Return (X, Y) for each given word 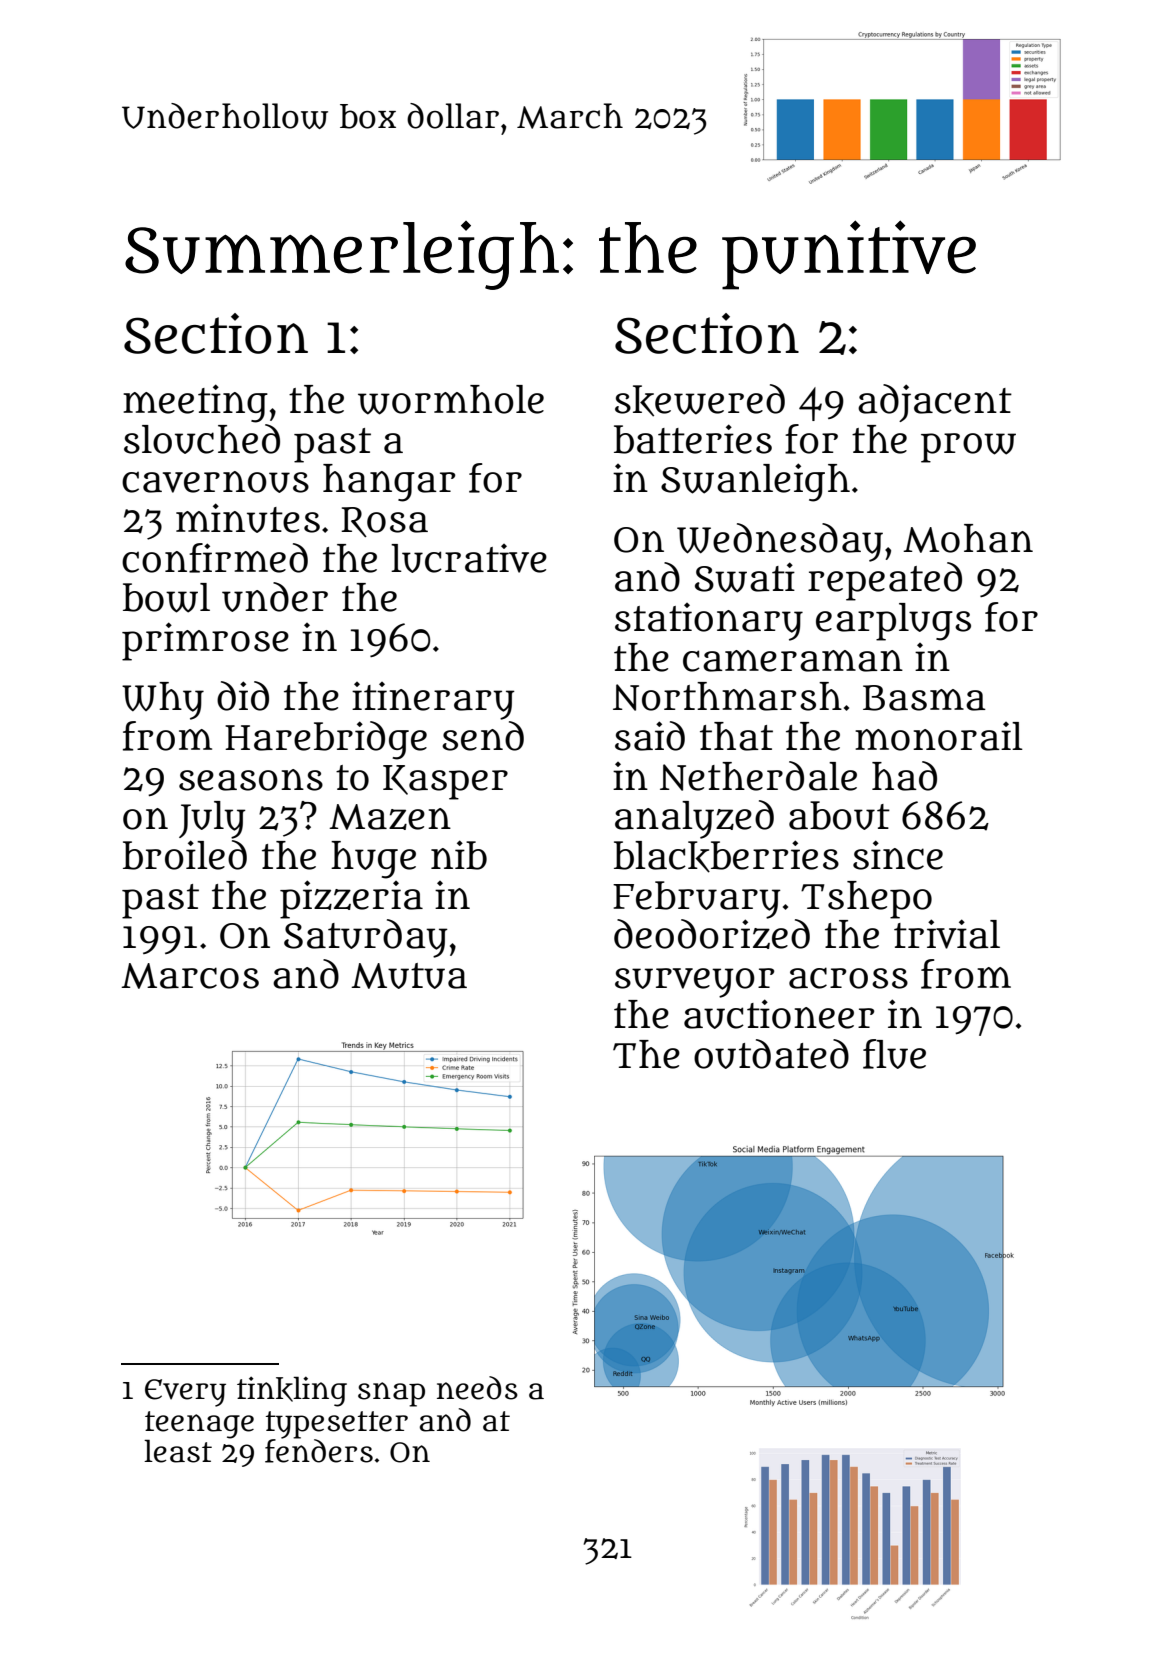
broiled (185, 855)
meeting (195, 403)
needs (477, 1388)
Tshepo (866, 900)
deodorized (712, 934)
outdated (771, 1054)
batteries (693, 439)
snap (391, 1394)
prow (968, 448)
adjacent (935, 403)
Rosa (384, 522)
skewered (700, 400)
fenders (319, 1451)
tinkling (292, 1391)
